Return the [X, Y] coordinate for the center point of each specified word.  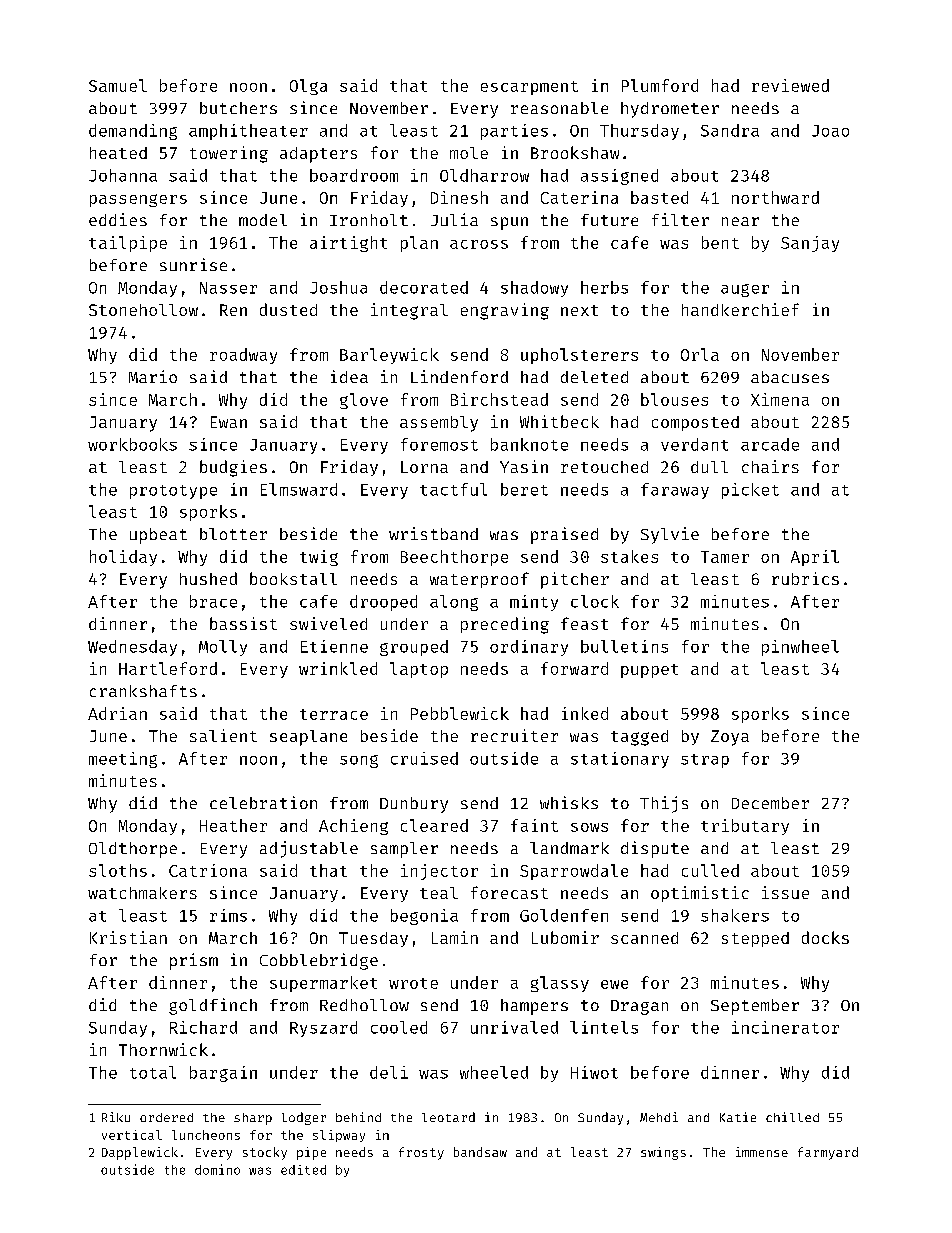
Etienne [334, 646]
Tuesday [373, 939]
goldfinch [213, 1006]
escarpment [529, 88]
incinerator [785, 1027]
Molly [223, 648]
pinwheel [800, 648]
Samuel [118, 85]
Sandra [730, 130]
